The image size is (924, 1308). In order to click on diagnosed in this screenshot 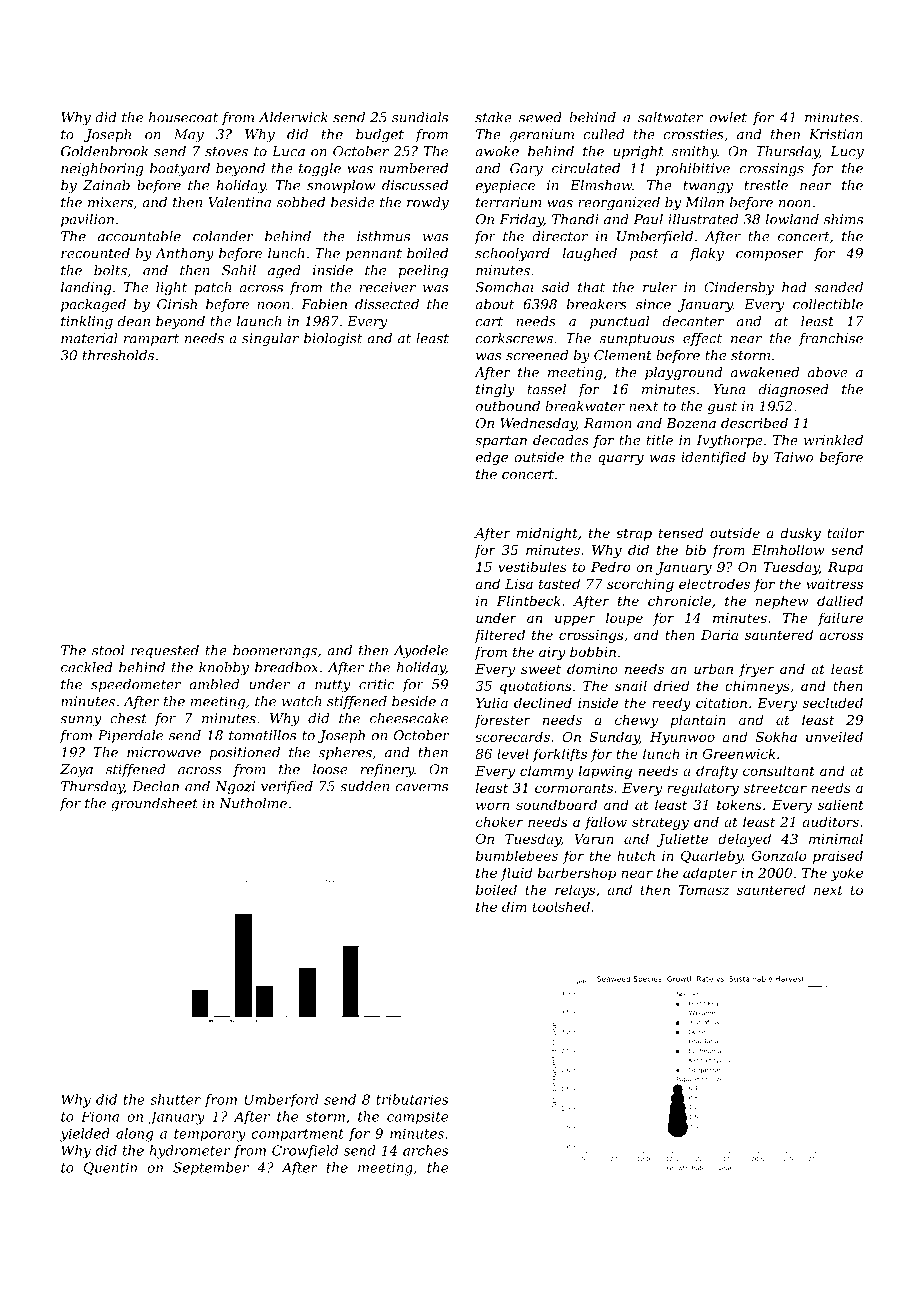, I will do `click(794, 390)`.
